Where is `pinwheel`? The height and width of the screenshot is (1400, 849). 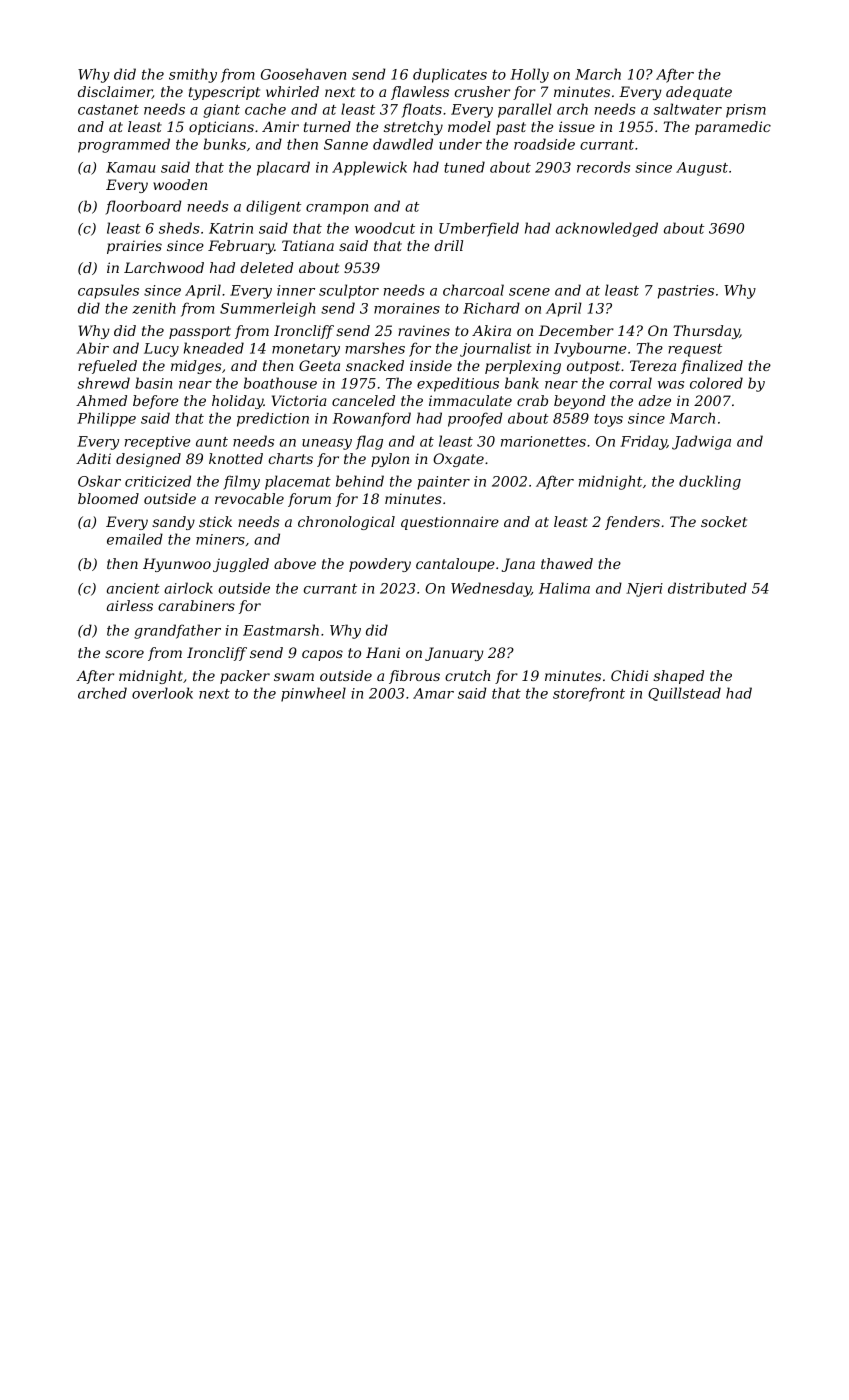 pinwheel is located at coordinates (313, 694).
